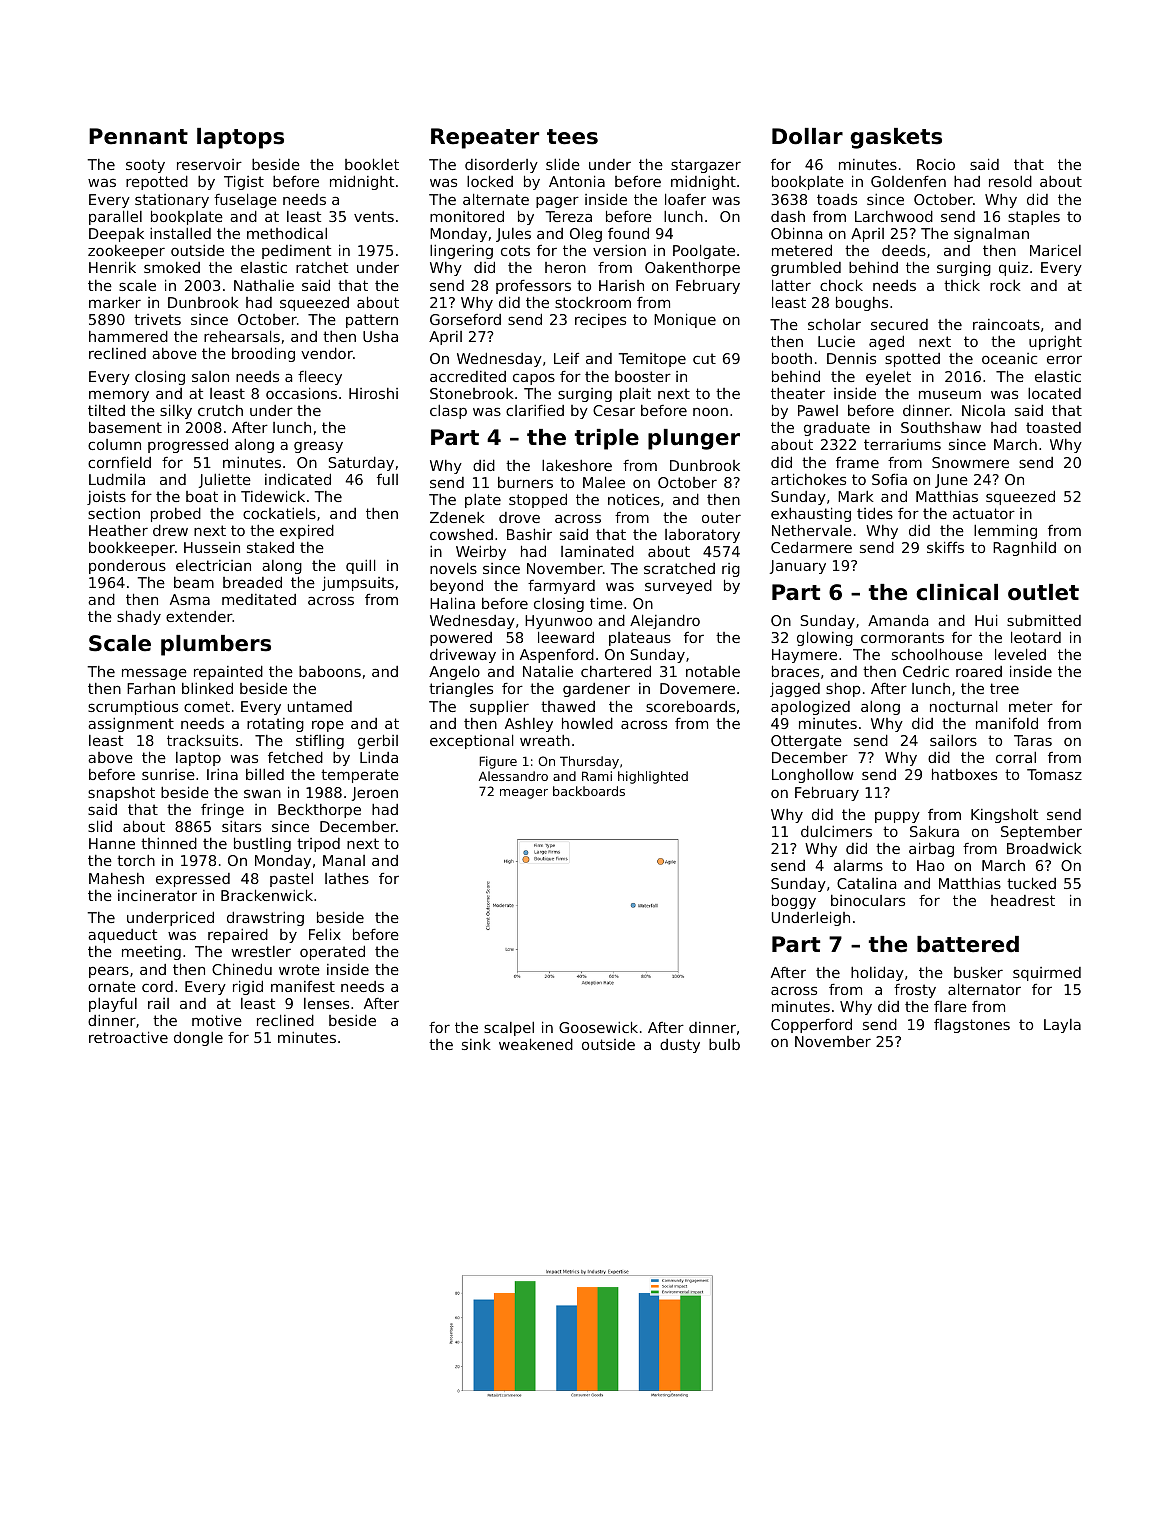  Describe the element at coordinates (834, 324) in the screenshot. I see `scholar` at that location.
